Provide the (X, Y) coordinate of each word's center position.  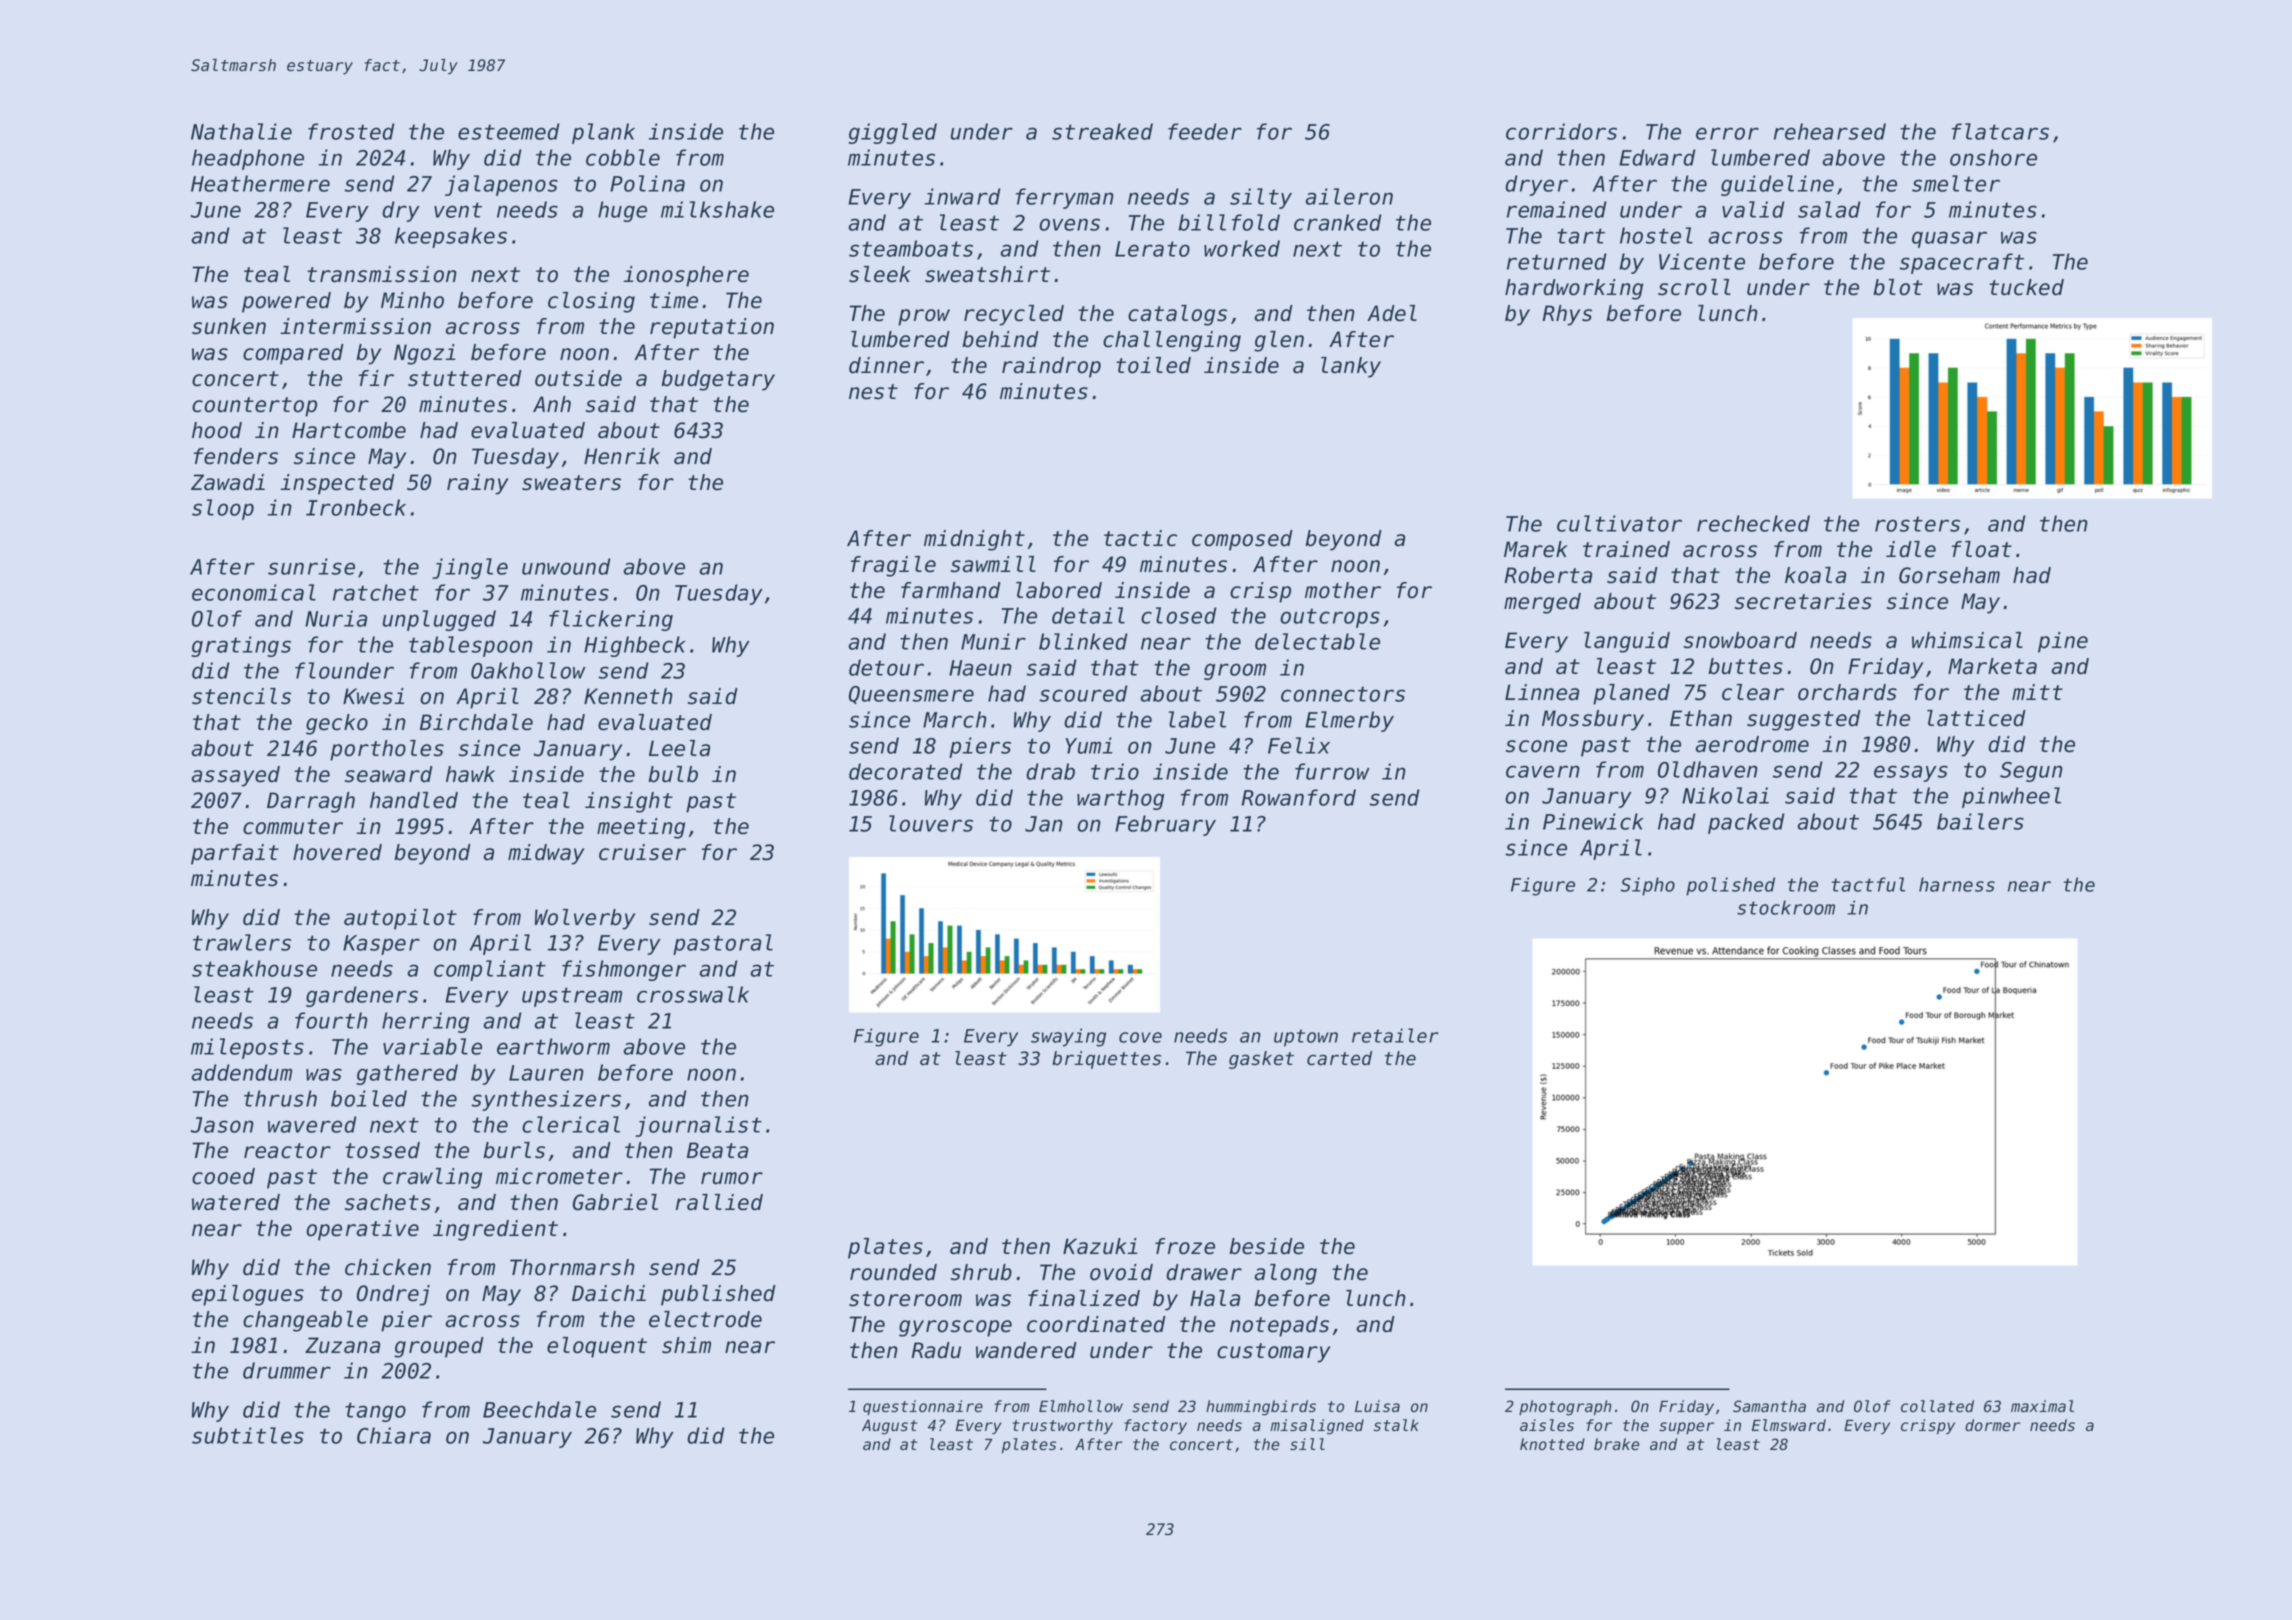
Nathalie (241, 131)
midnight (974, 540)
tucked (2026, 287)
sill (1307, 1444)
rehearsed (1830, 131)
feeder (1205, 131)
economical (254, 592)
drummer (287, 1370)
